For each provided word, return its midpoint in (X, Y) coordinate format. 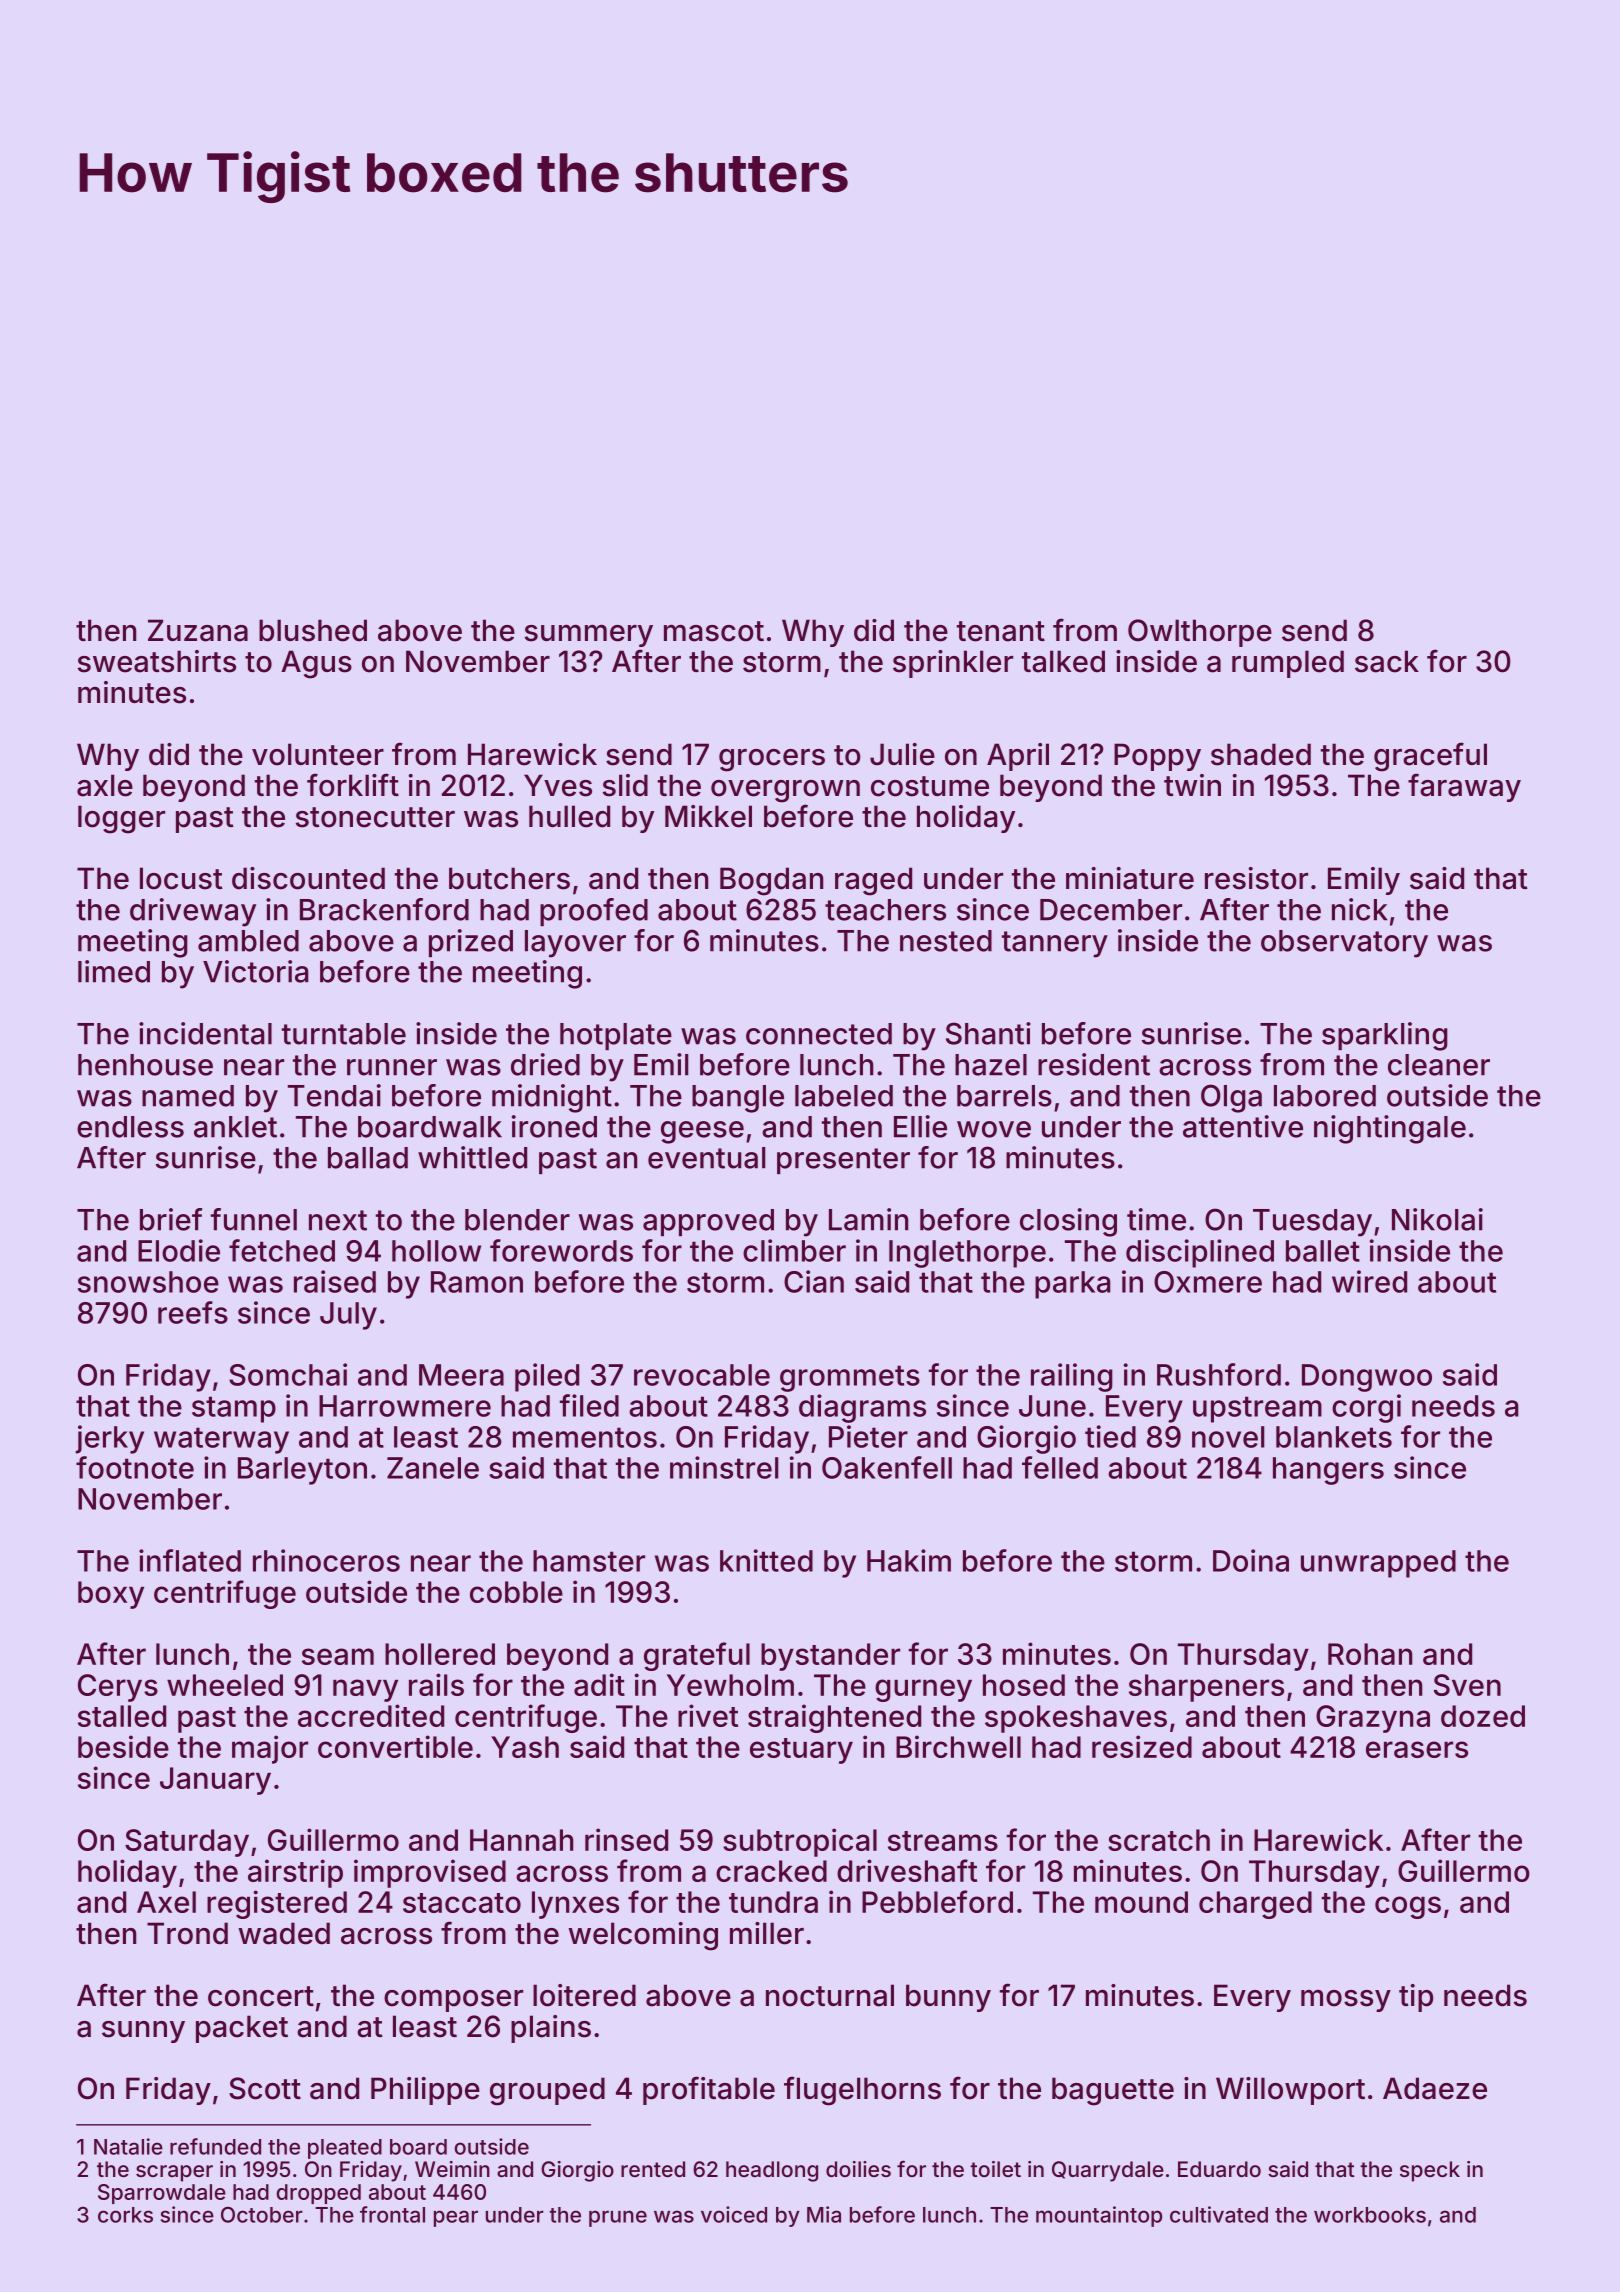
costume (930, 786)
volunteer (318, 754)
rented (653, 2169)
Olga (1231, 1098)
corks (125, 2215)
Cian (814, 1281)
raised (335, 1281)
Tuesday (1312, 1223)
